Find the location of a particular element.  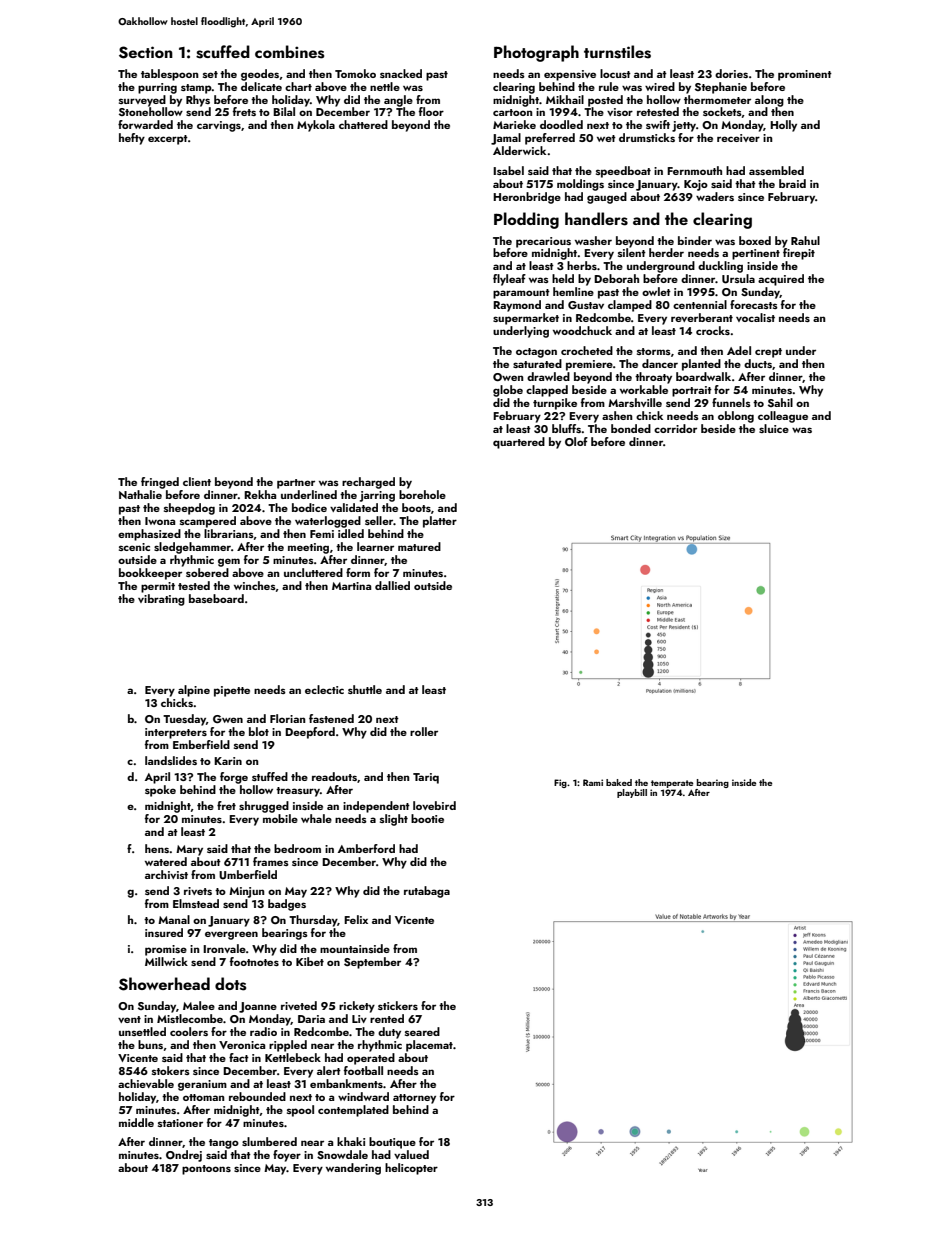

operated is located at coordinates (371, 1059).
